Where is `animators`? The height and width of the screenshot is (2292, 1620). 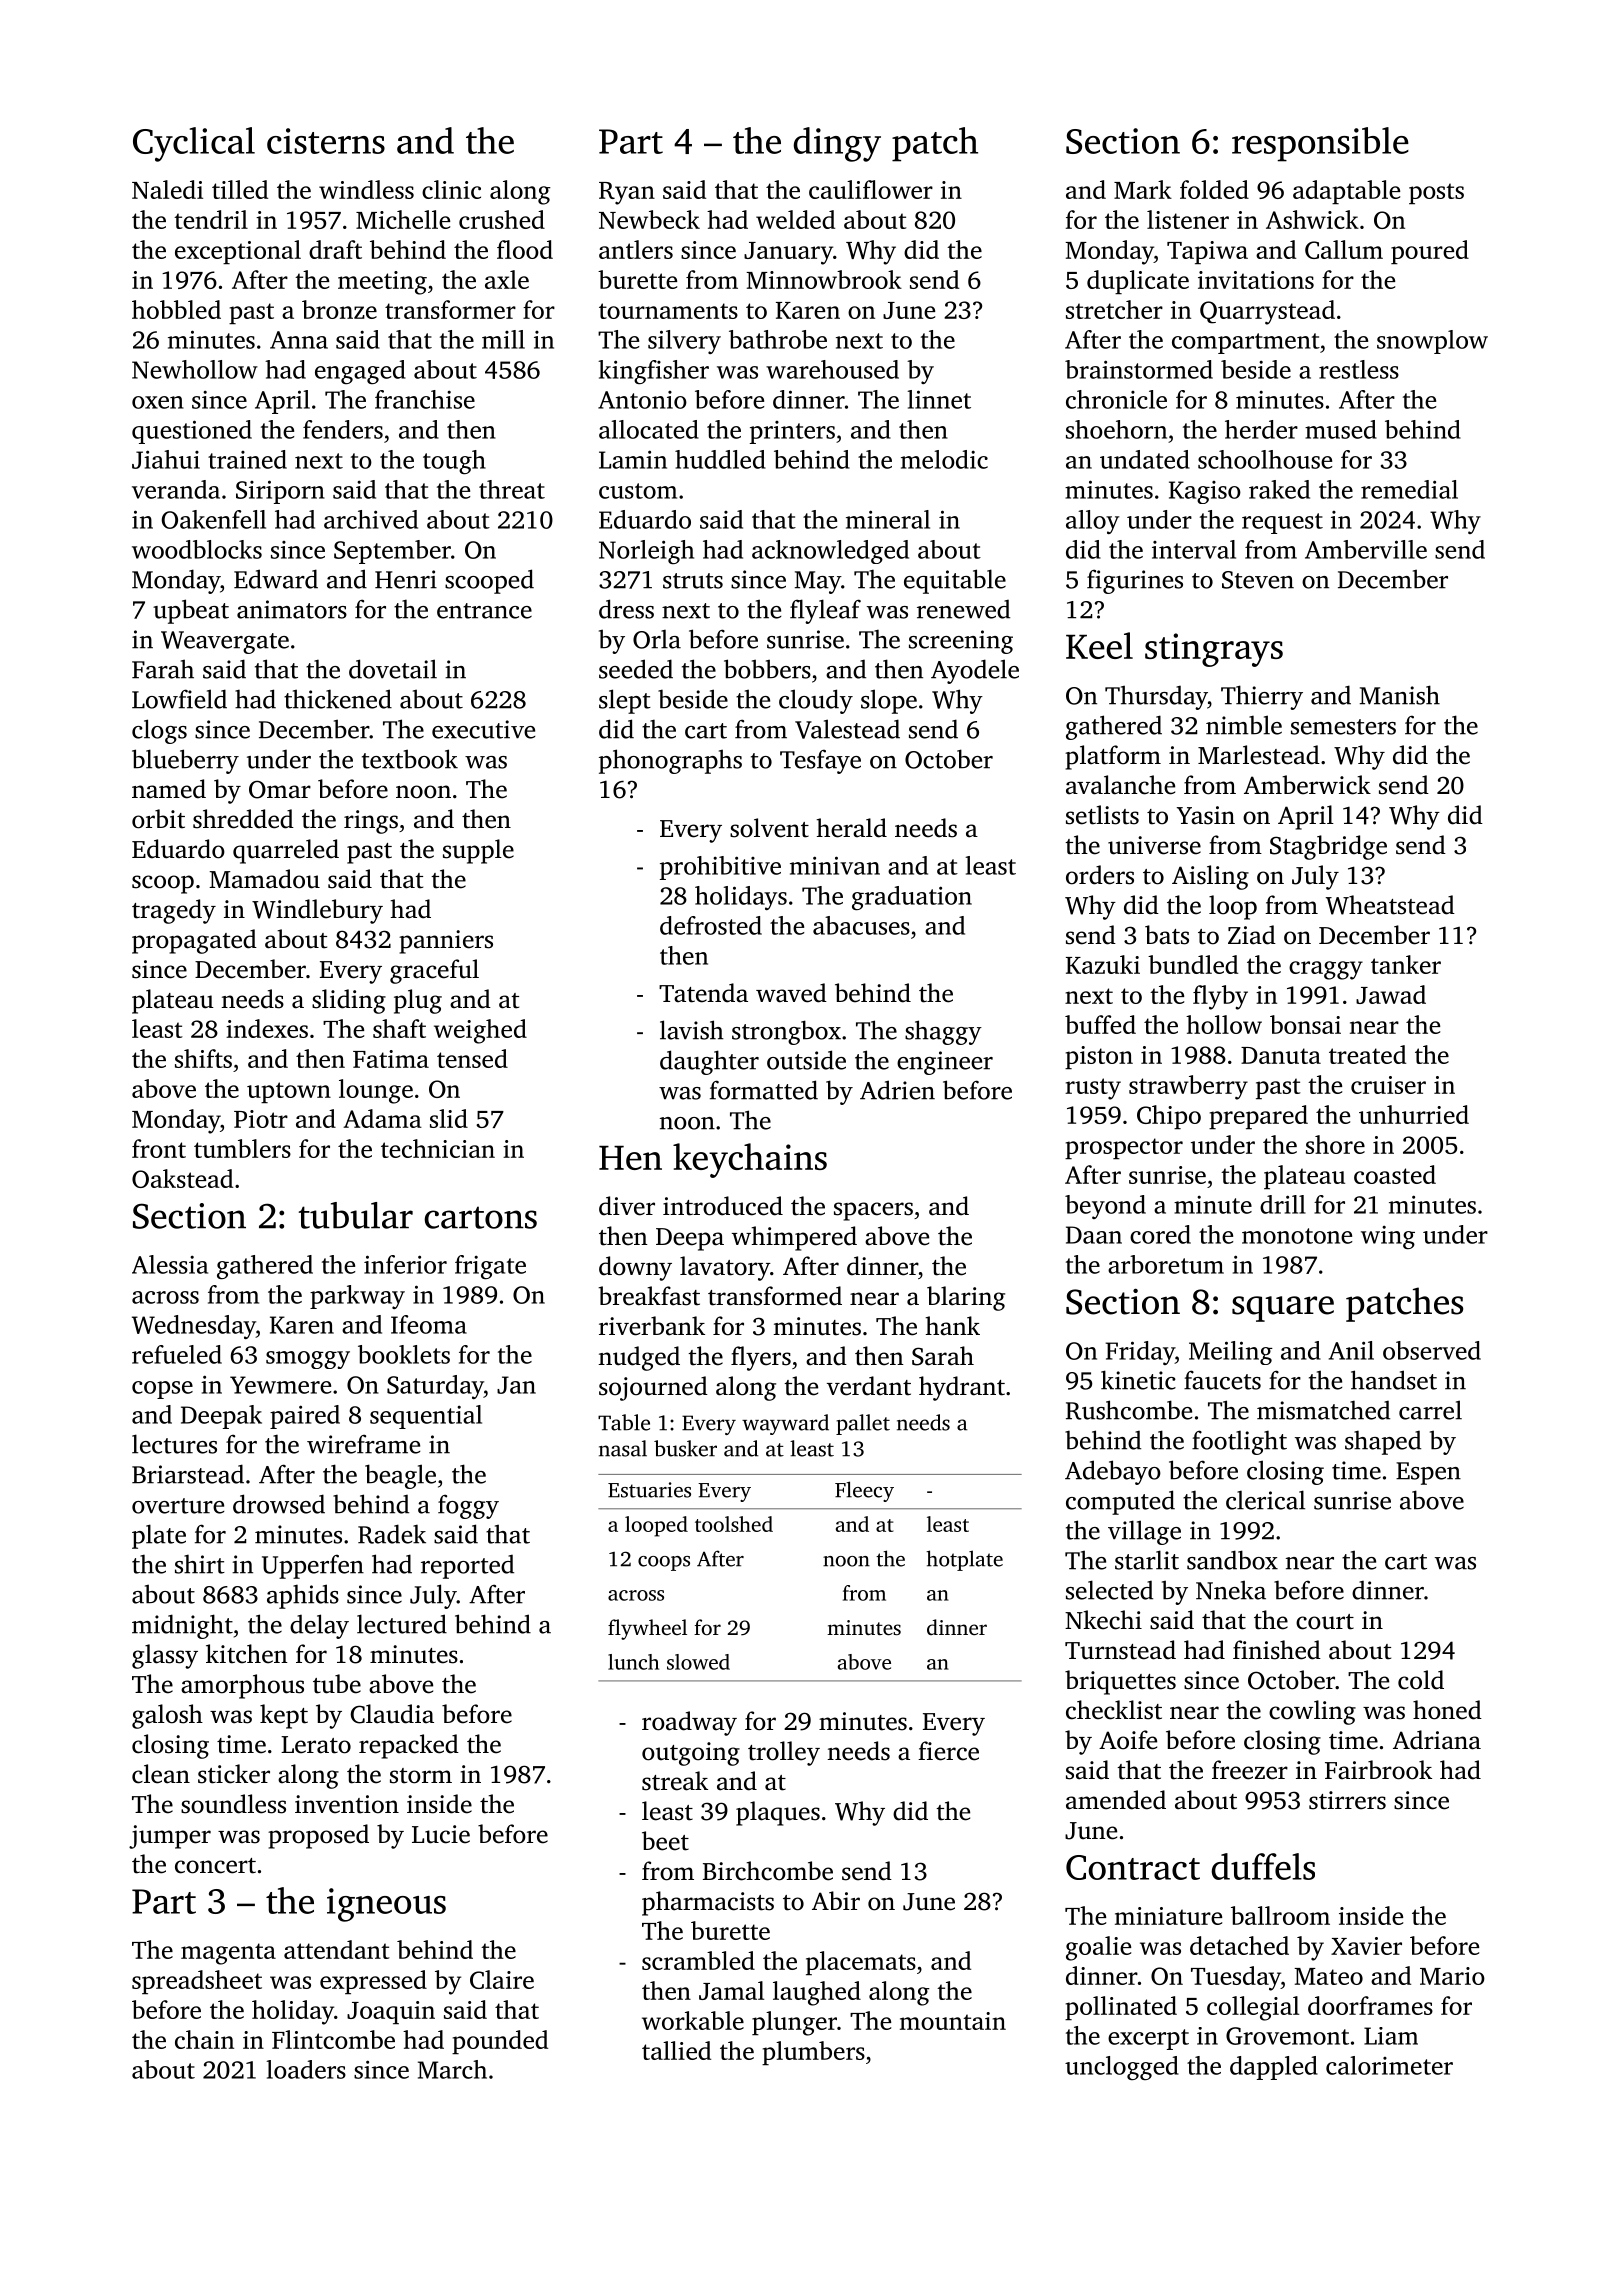
animators is located at coordinates (292, 609).
